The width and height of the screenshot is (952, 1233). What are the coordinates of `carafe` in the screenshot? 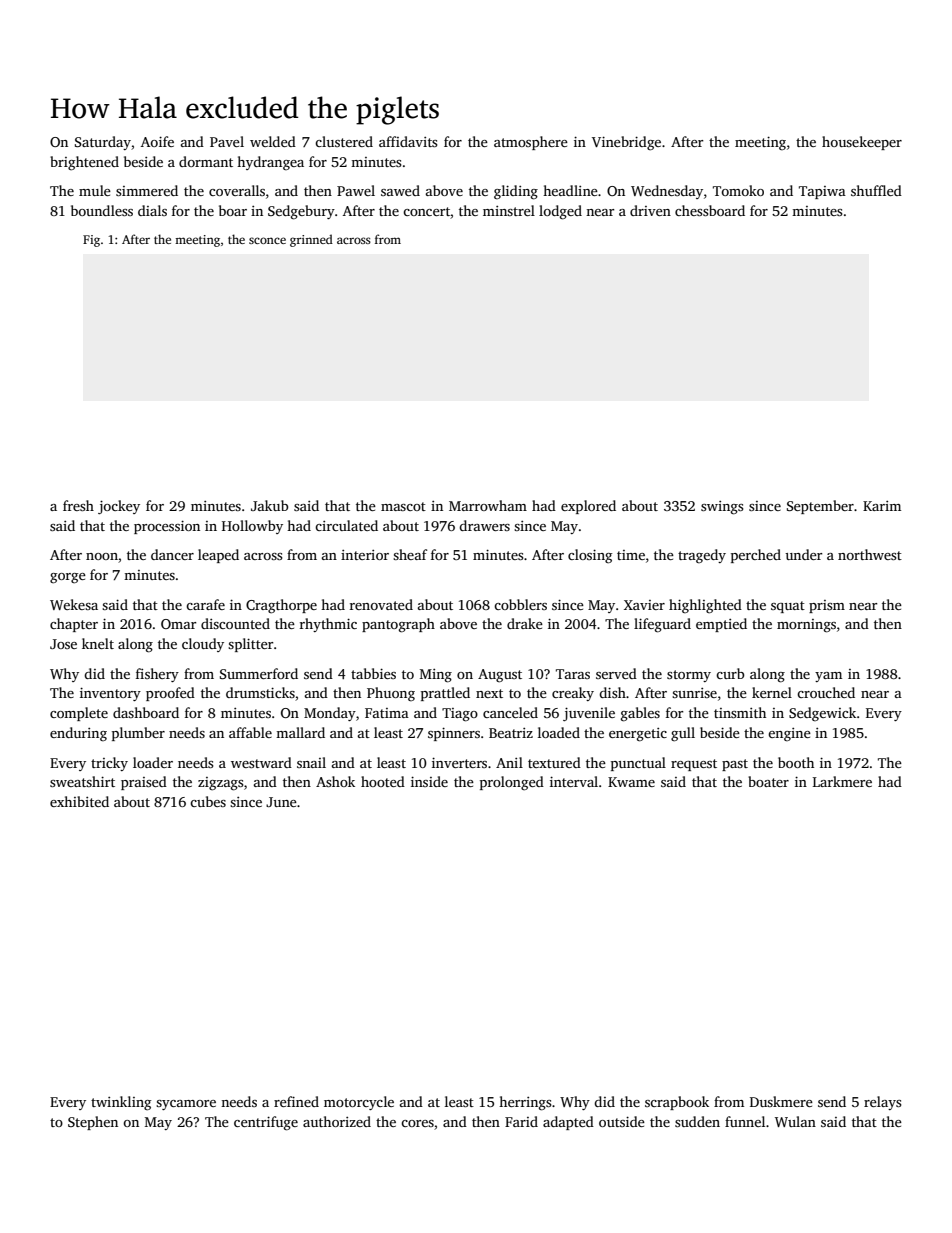 It's located at (205, 604).
